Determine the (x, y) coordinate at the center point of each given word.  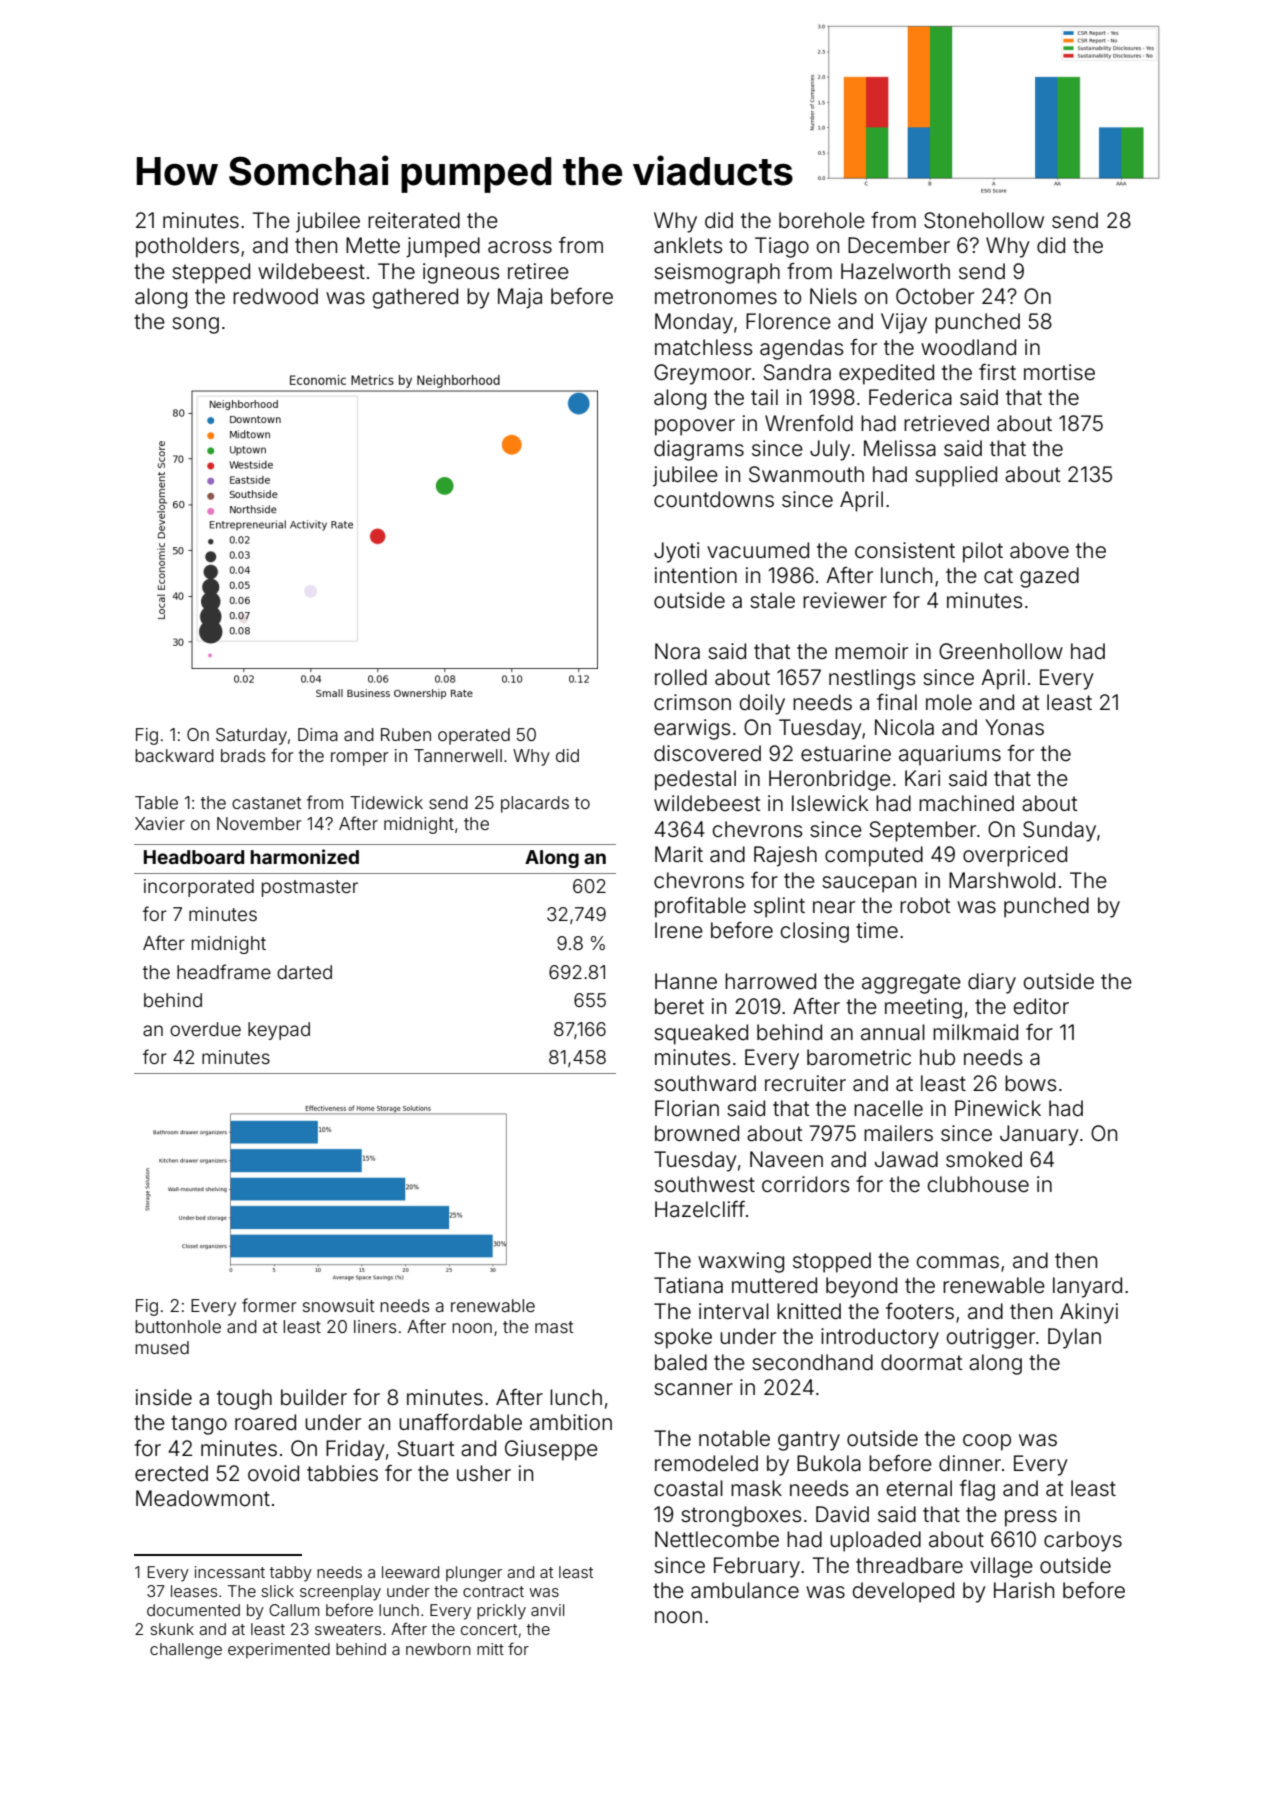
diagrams (699, 450)
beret (679, 1006)
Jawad (906, 1159)
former (269, 1305)
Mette (373, 245)
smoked (984, 1159)
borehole (822, 220)
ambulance (745, 1590)
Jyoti (676, 552)
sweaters (348, 1629)
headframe (224, 971)
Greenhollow (1001, 651)
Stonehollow (984, 220)
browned (697, 1133)
